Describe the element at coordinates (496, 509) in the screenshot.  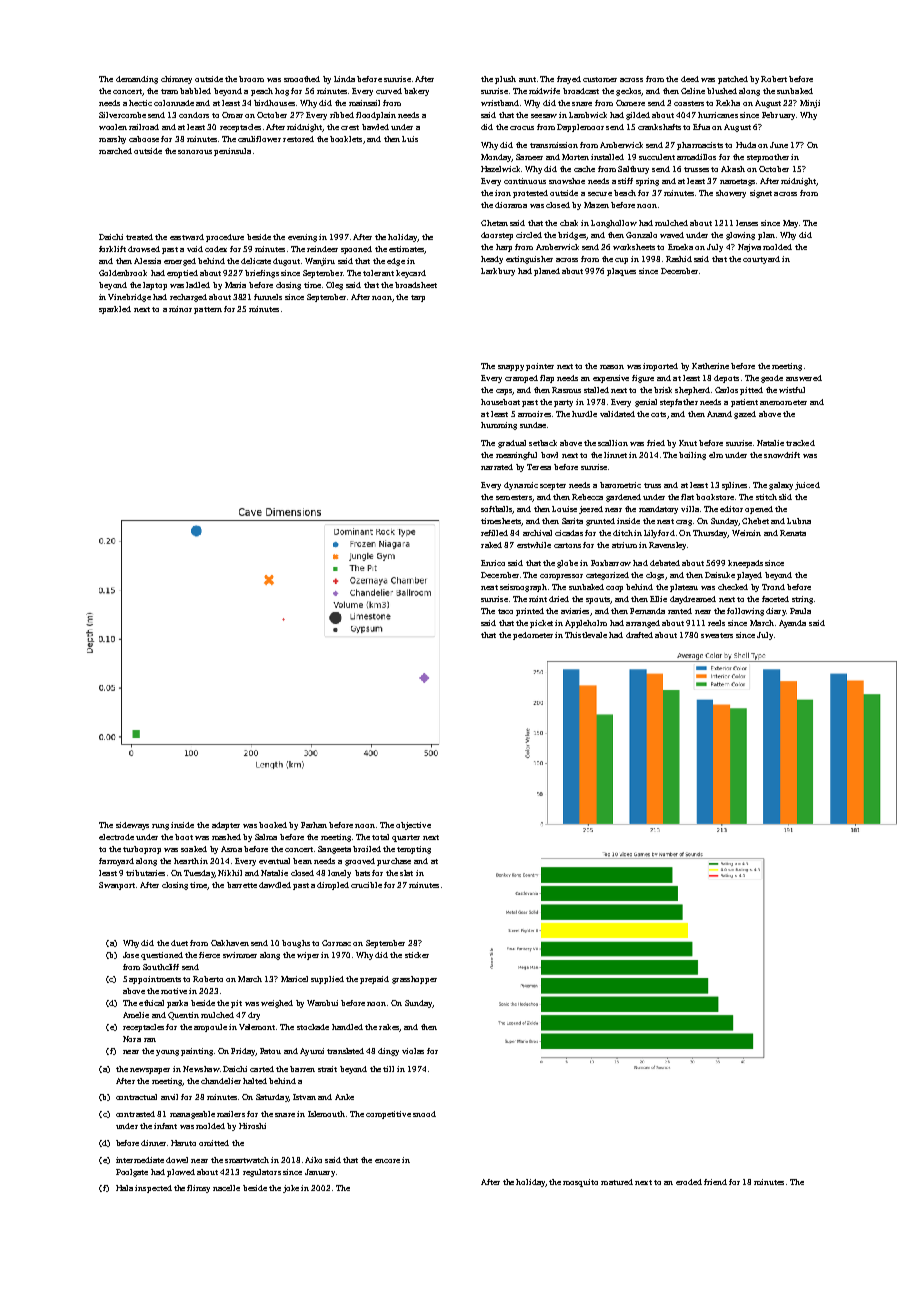
I see `softballs` at that location.
